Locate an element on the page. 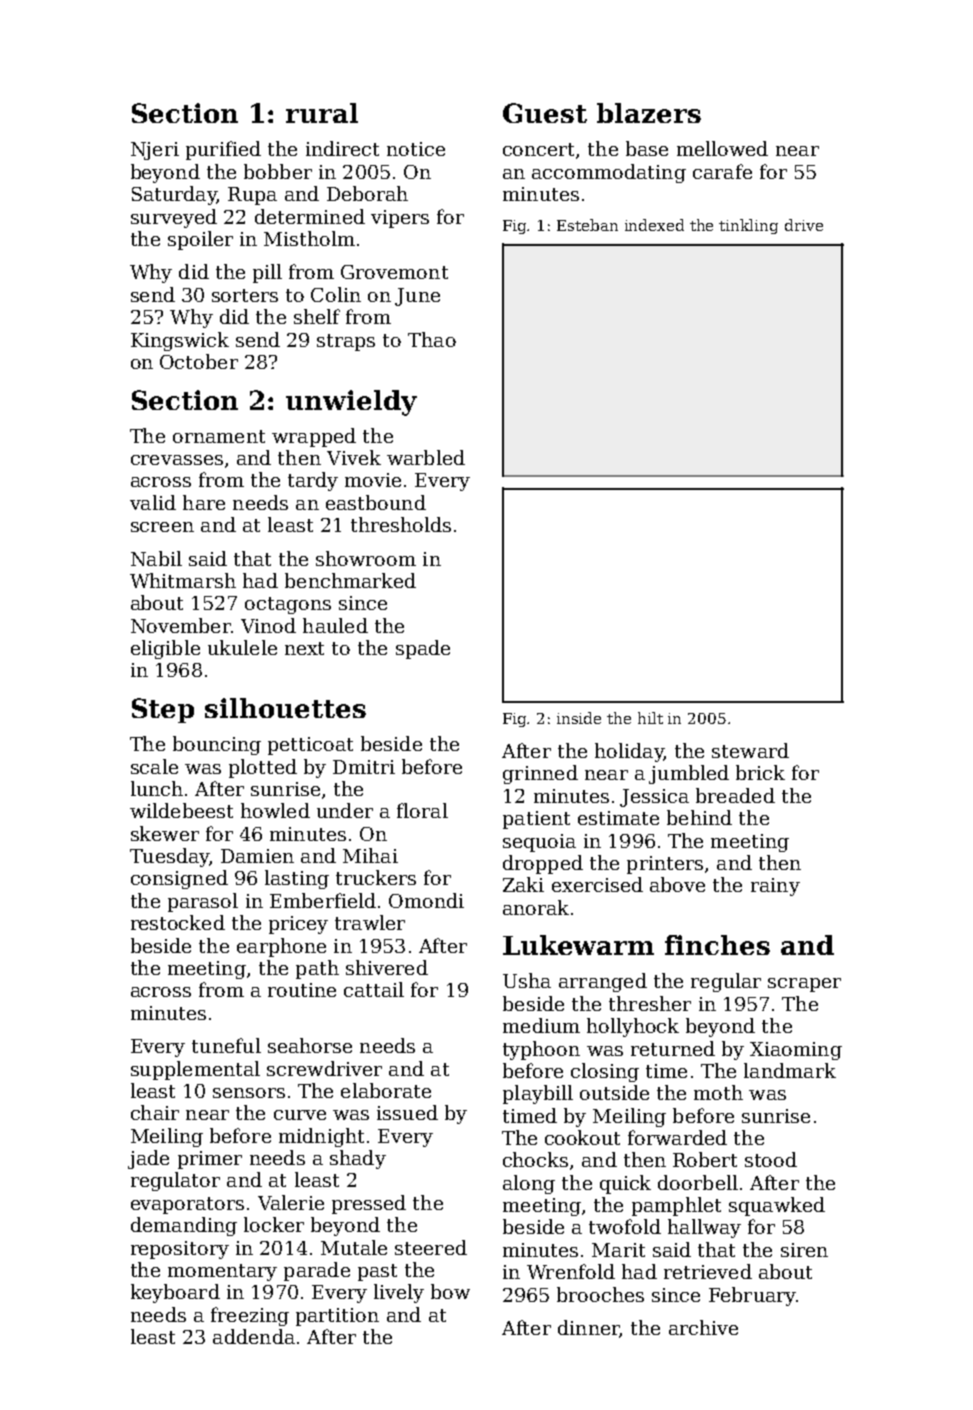 The height and width of the image is (1410, 973). Usha is located at coordinates (527, 980).
